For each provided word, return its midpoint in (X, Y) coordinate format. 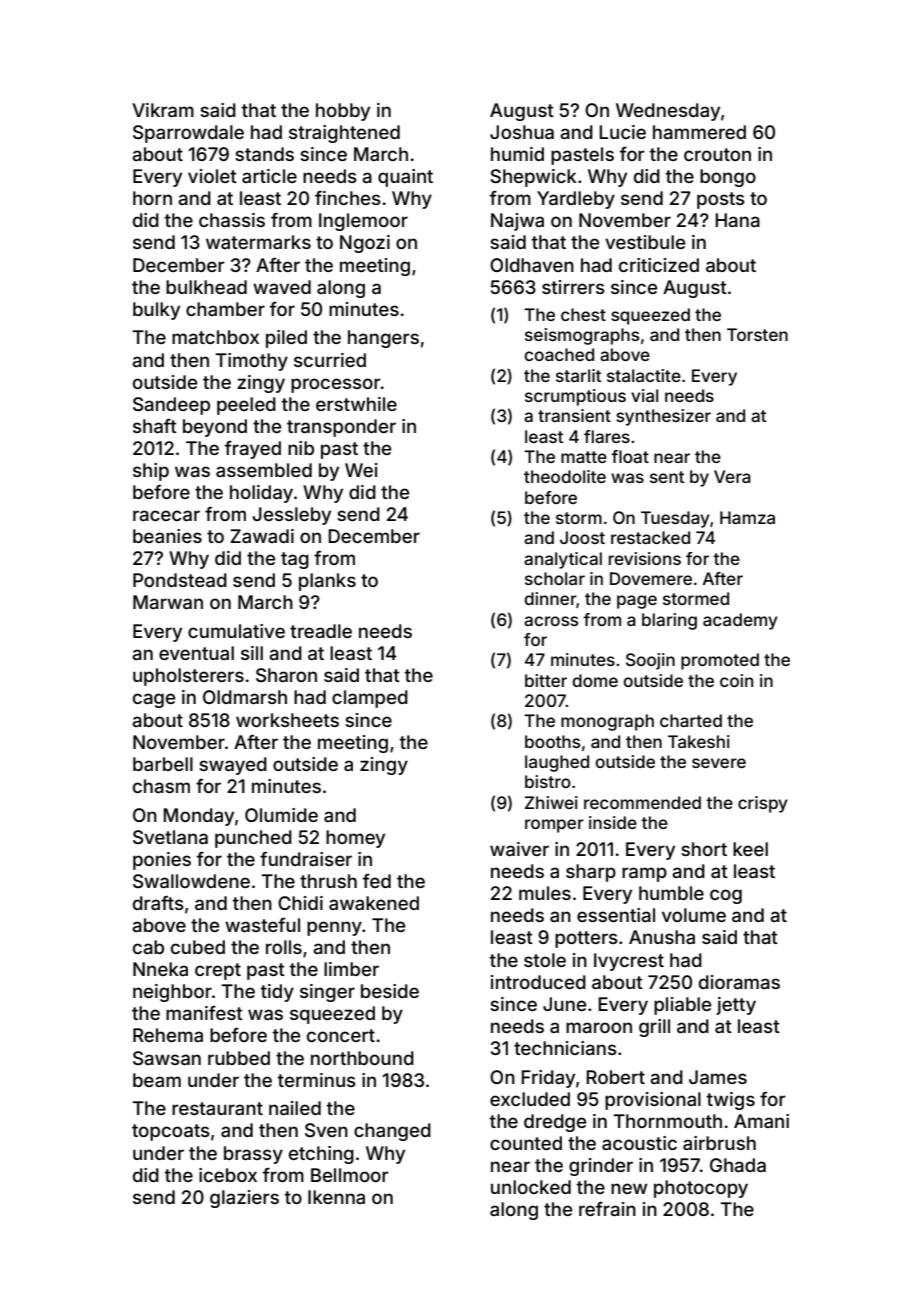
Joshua (522, 132)
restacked (650, 537)
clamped (370, 699)
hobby (343, 112)
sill (252, 653)
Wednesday (668, 112)
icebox (228, 1175)
